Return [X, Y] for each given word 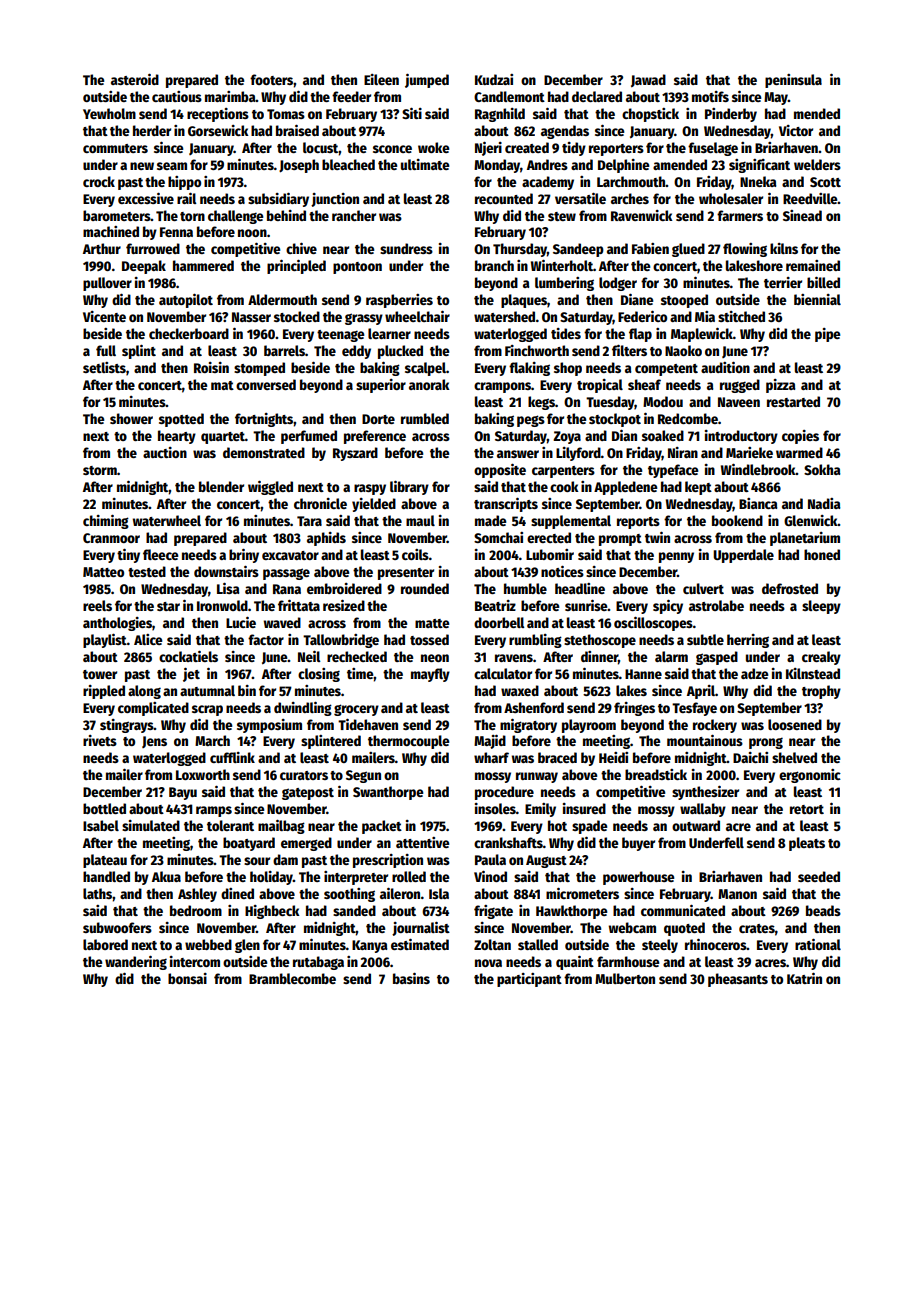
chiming [106, 521]
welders [817, 164]
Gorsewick [218, 130]
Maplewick [702, 334]
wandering [136, 962]
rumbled [425, 418]
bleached [348, 164]
